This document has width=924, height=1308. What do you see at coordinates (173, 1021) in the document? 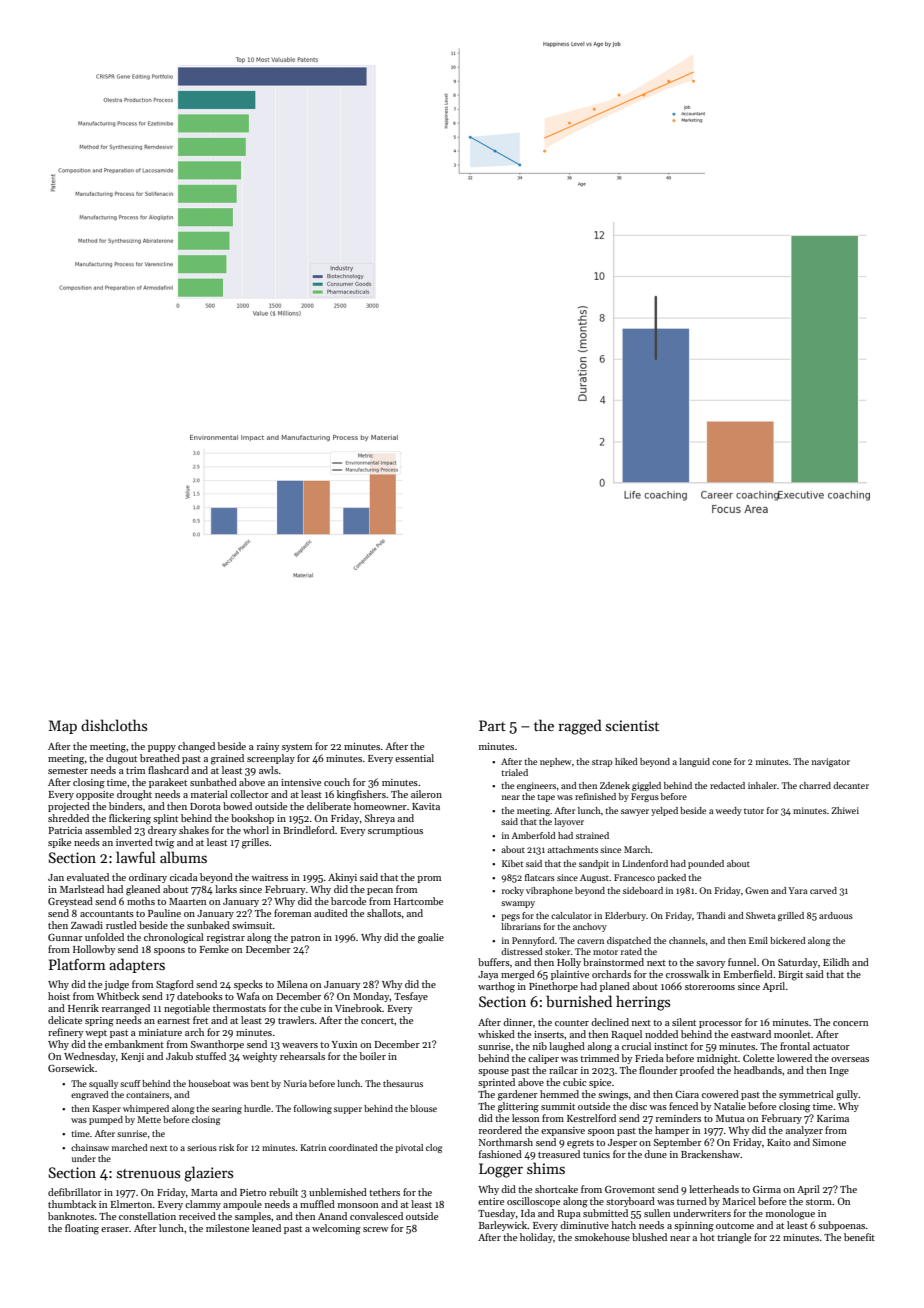
I see `earnest` at bounding box center [173, 1021].
